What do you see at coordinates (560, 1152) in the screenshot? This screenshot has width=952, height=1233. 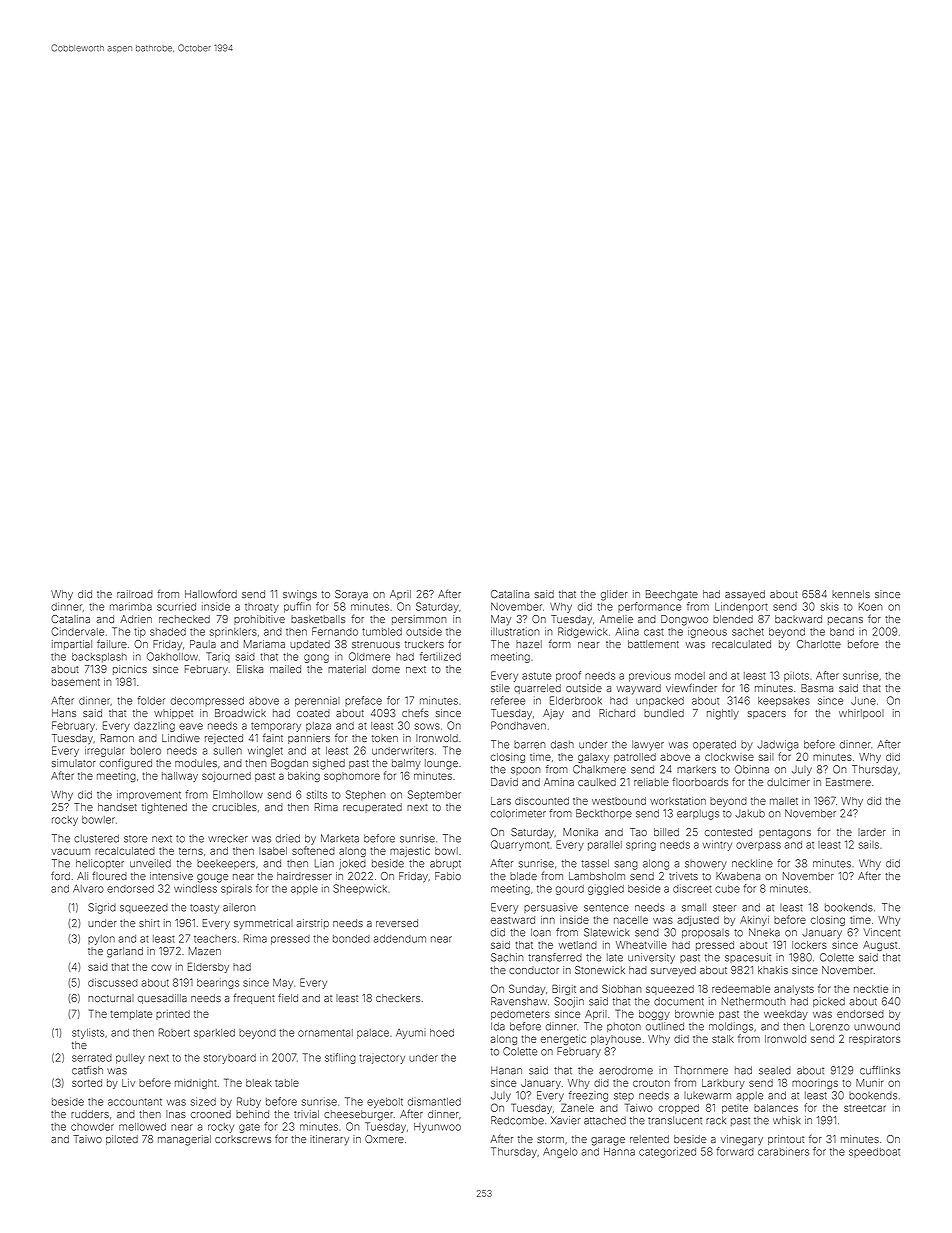 I see `Angelo` at bounding box center [560, 1152].
